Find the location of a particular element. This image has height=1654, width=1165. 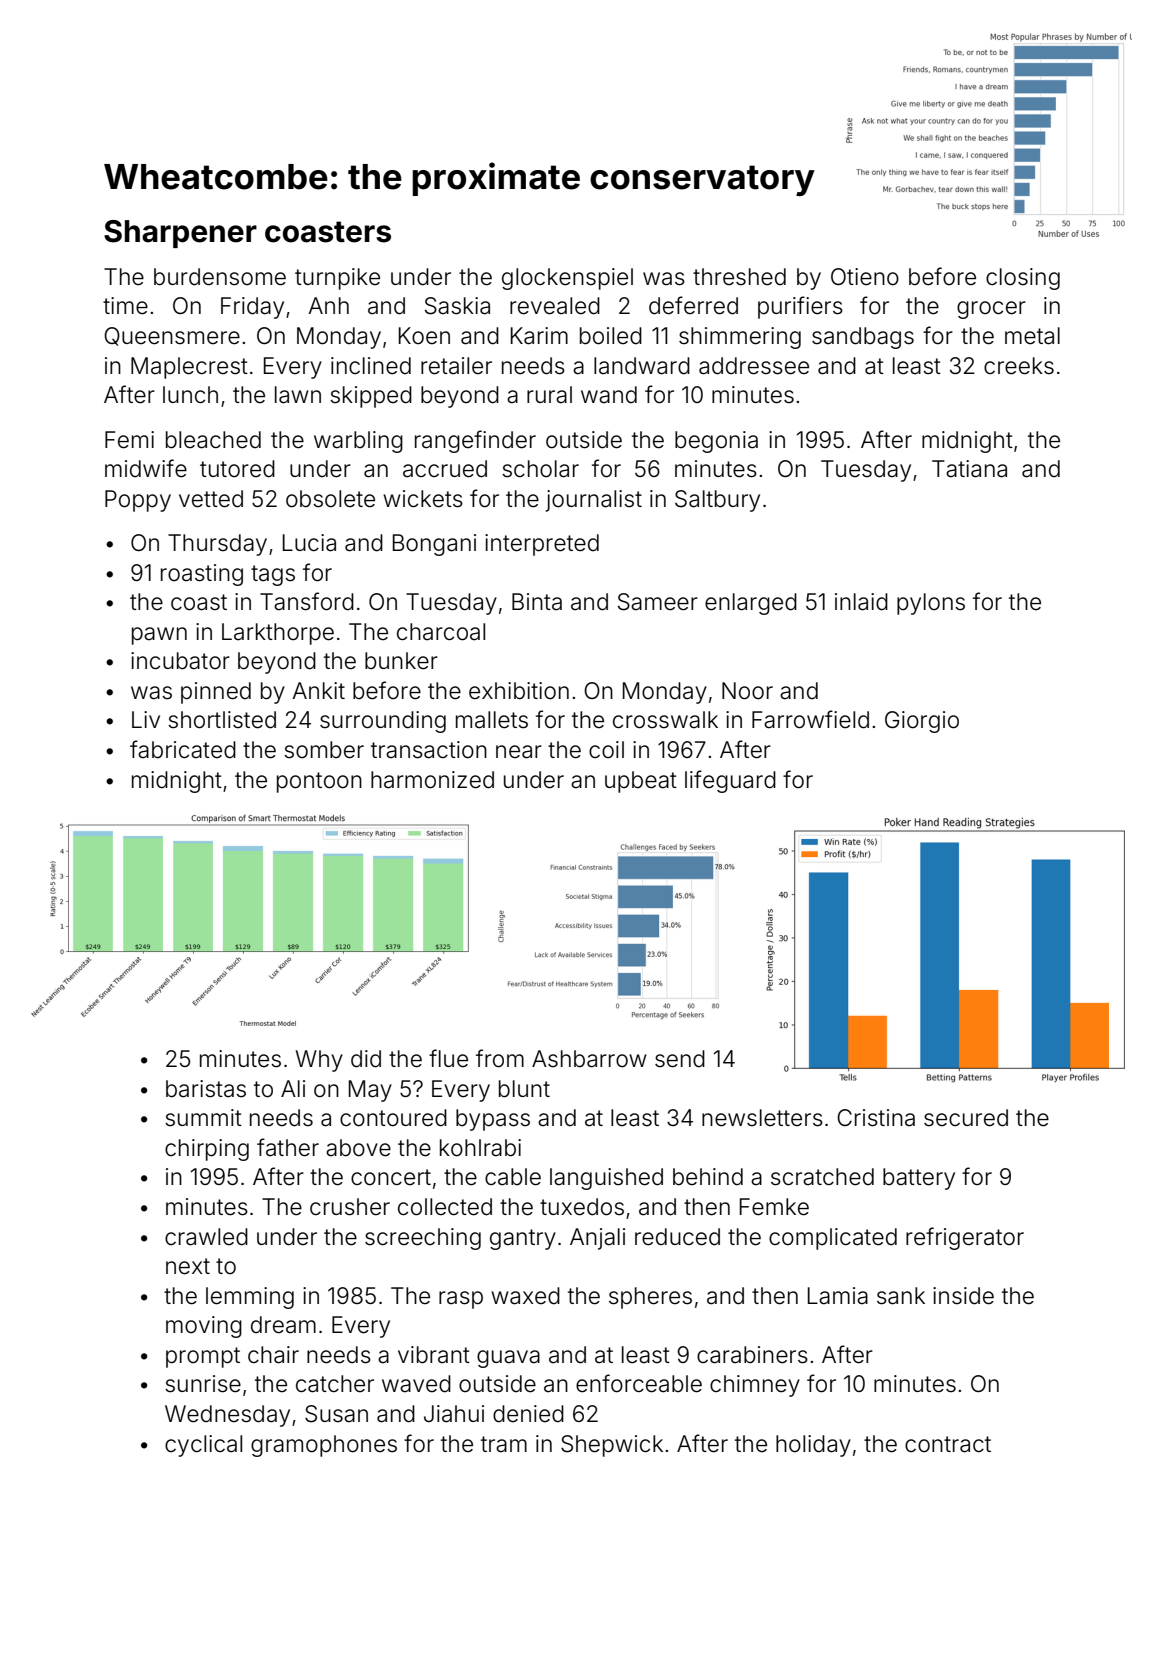

moving is located at coordinates (204, 1327).
